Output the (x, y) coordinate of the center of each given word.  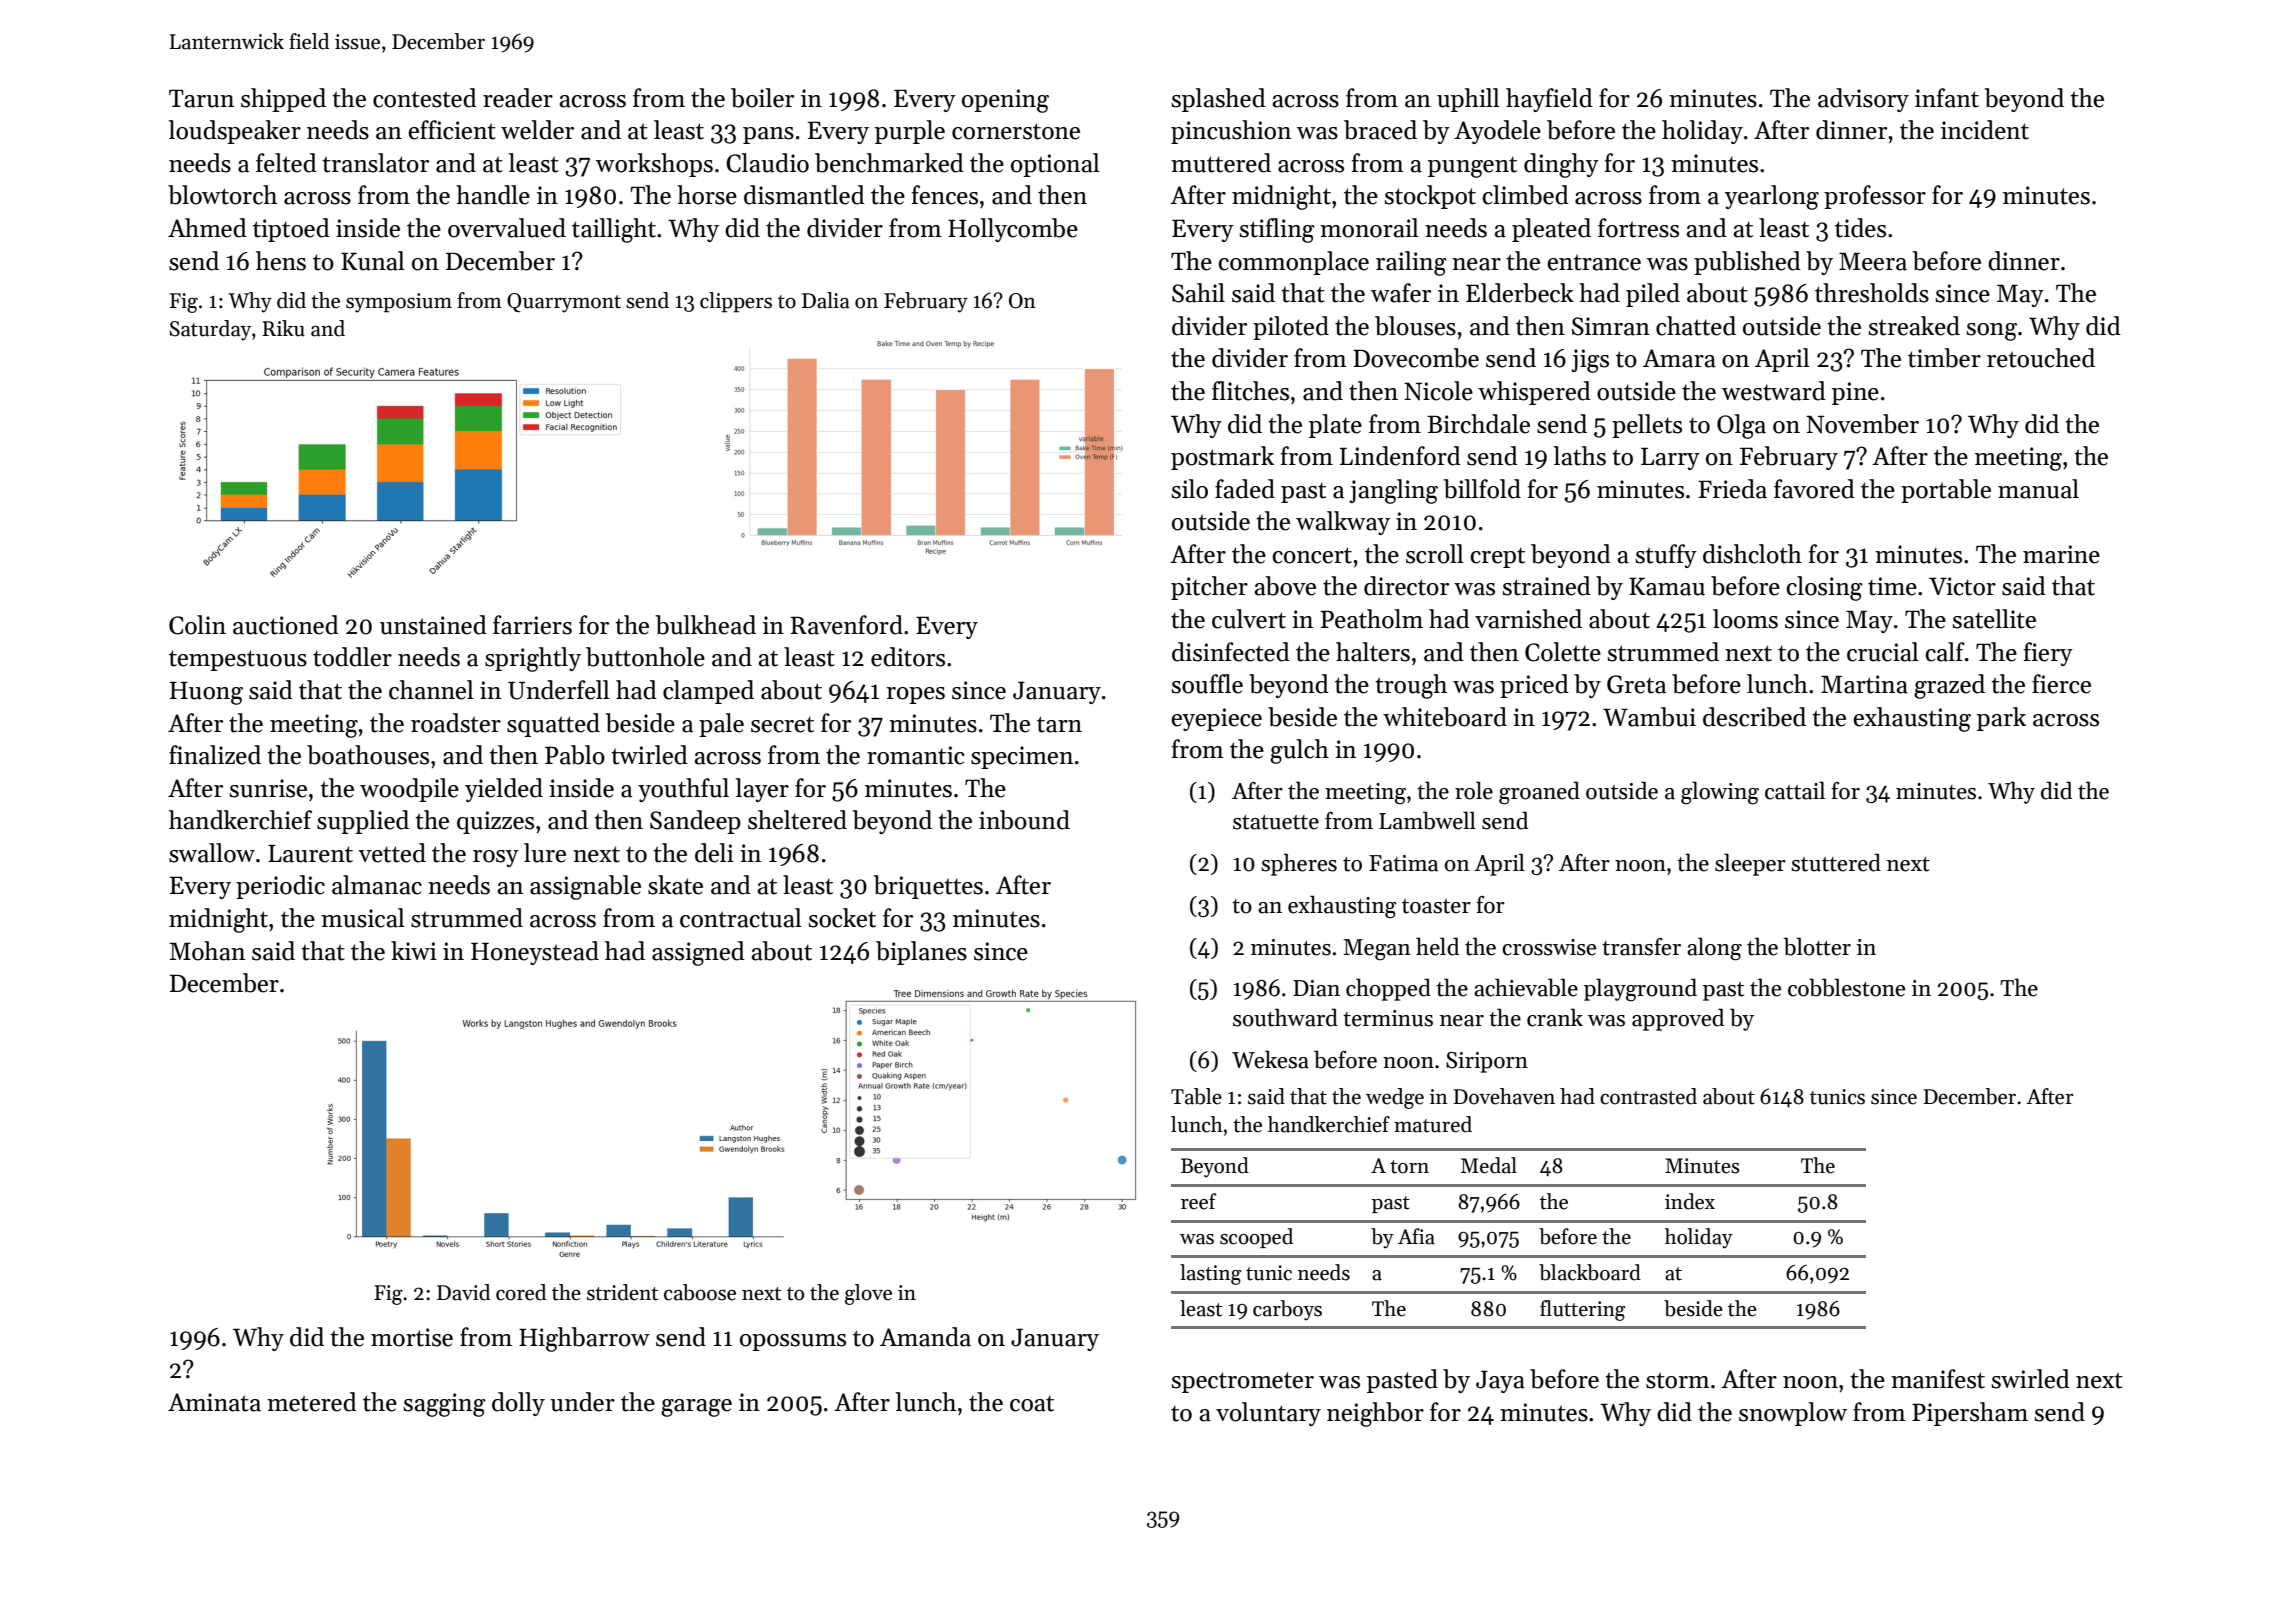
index (1690, 1201)
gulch (1299, 751)
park (2001, 719)
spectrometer (1242, 1382)
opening (1005, 101)
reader (518, 98)
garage (696, 1408)
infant (1947, 98)
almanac (377, 885)
